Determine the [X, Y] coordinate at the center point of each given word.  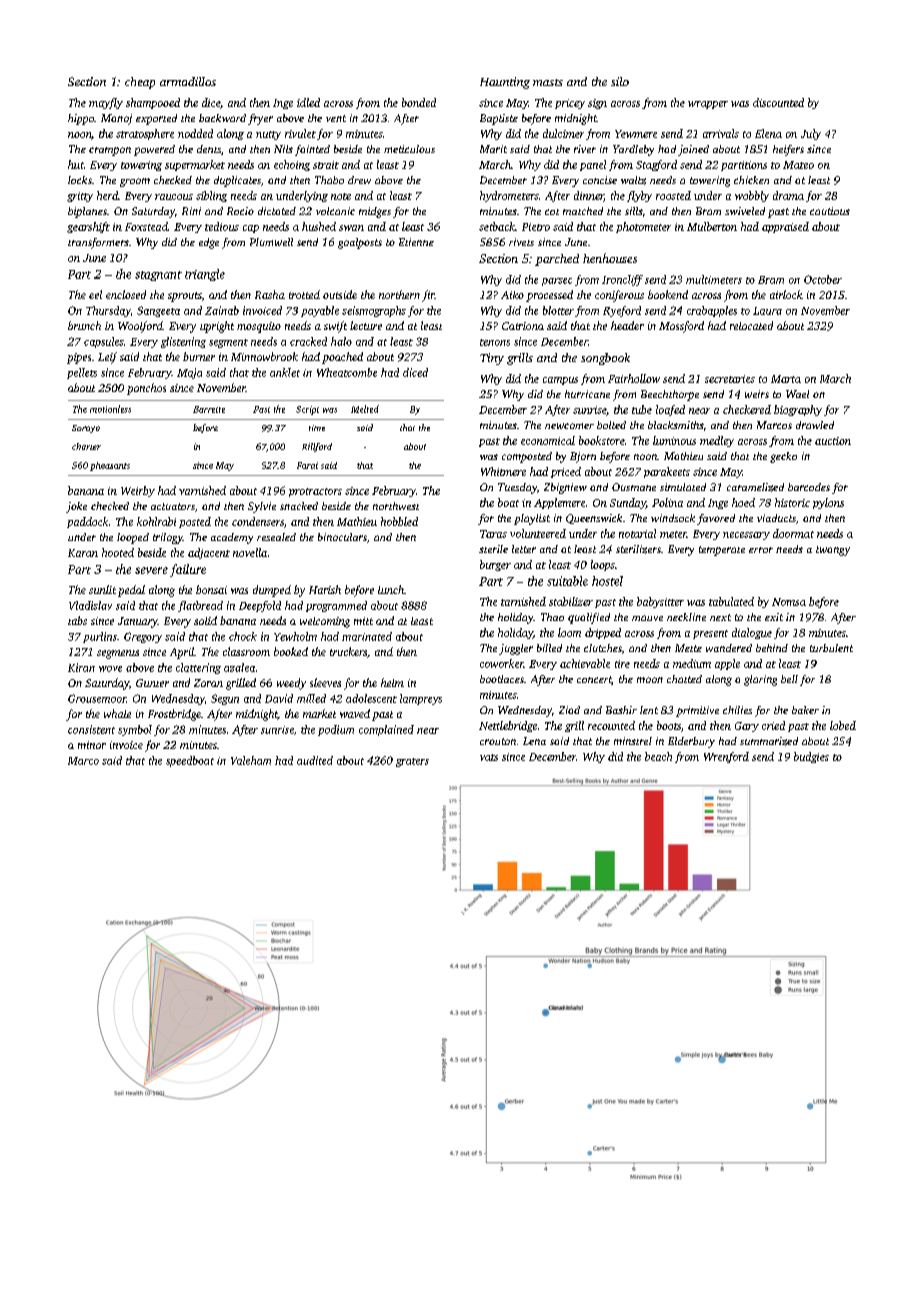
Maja [189, 373]
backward [222, 118]
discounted [778, 102]
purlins [100, 637]
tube [642, 409]
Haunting [505, 83]
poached [342, 358]
